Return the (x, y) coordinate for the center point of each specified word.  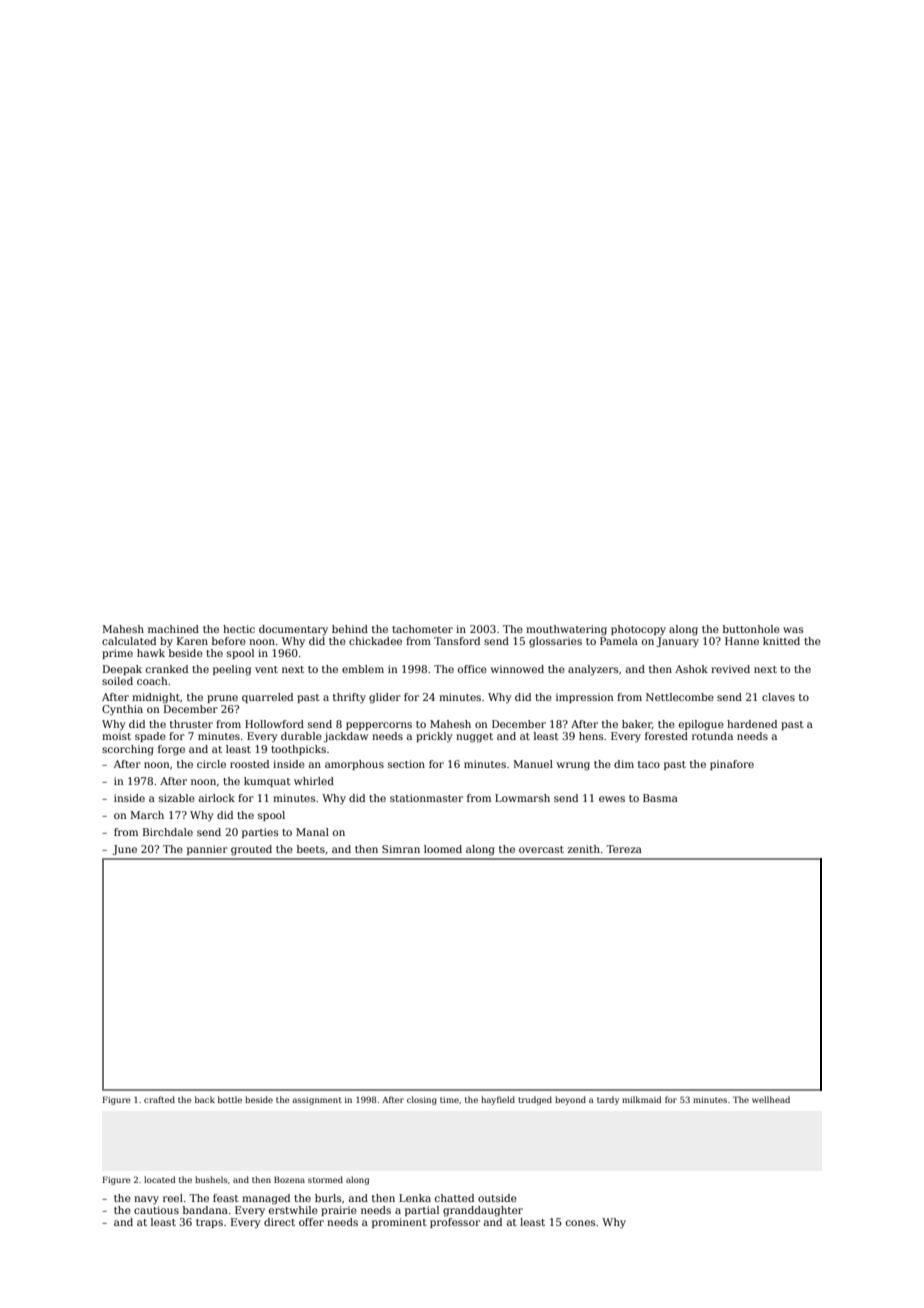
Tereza (624, 849)
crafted (159, 1099)
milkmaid (642, 1099)
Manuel (533, 764)
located (160, 1179)
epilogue (701, 725)
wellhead (771, 1099)
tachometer (422, 629)
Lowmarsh (522, 798)
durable (301, 736)
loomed (443, 849)
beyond (570, 1100)
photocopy (638, 630)
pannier (207, 850)
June (125, 850)
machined (173, 629)
